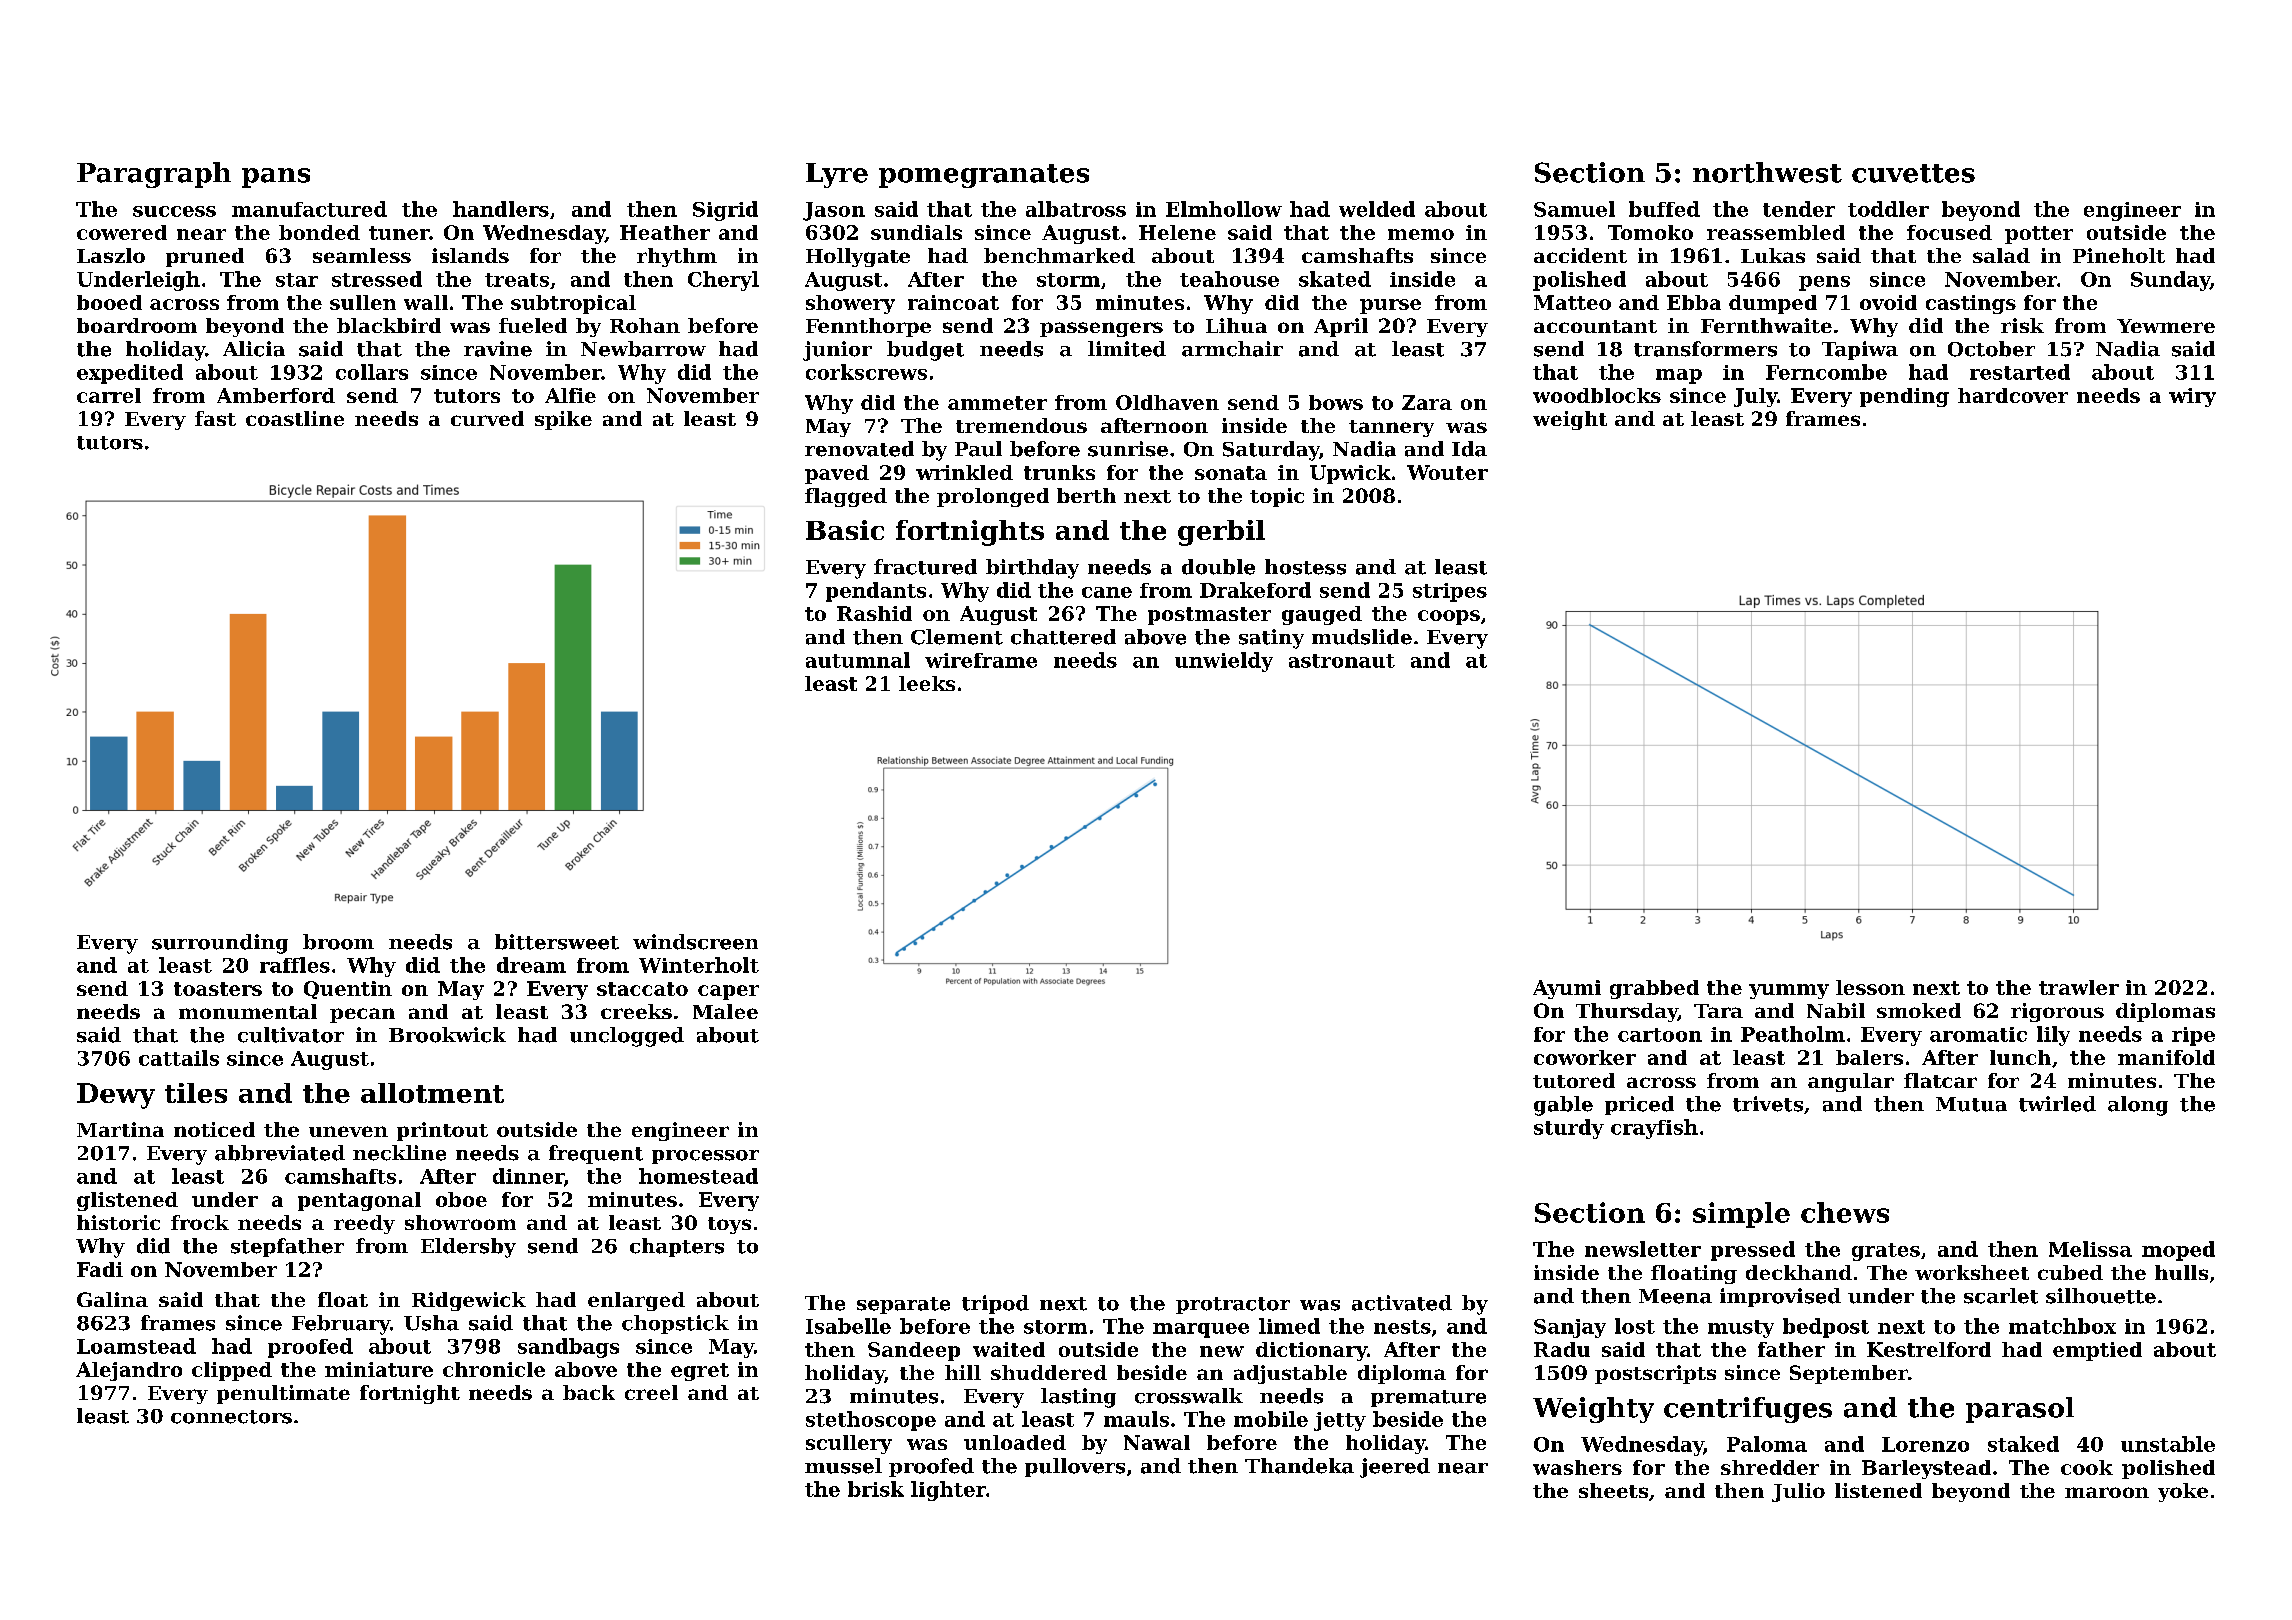 This screenshot has width=2292, height=1620. I want to click on creel, so click(651, 1392).
